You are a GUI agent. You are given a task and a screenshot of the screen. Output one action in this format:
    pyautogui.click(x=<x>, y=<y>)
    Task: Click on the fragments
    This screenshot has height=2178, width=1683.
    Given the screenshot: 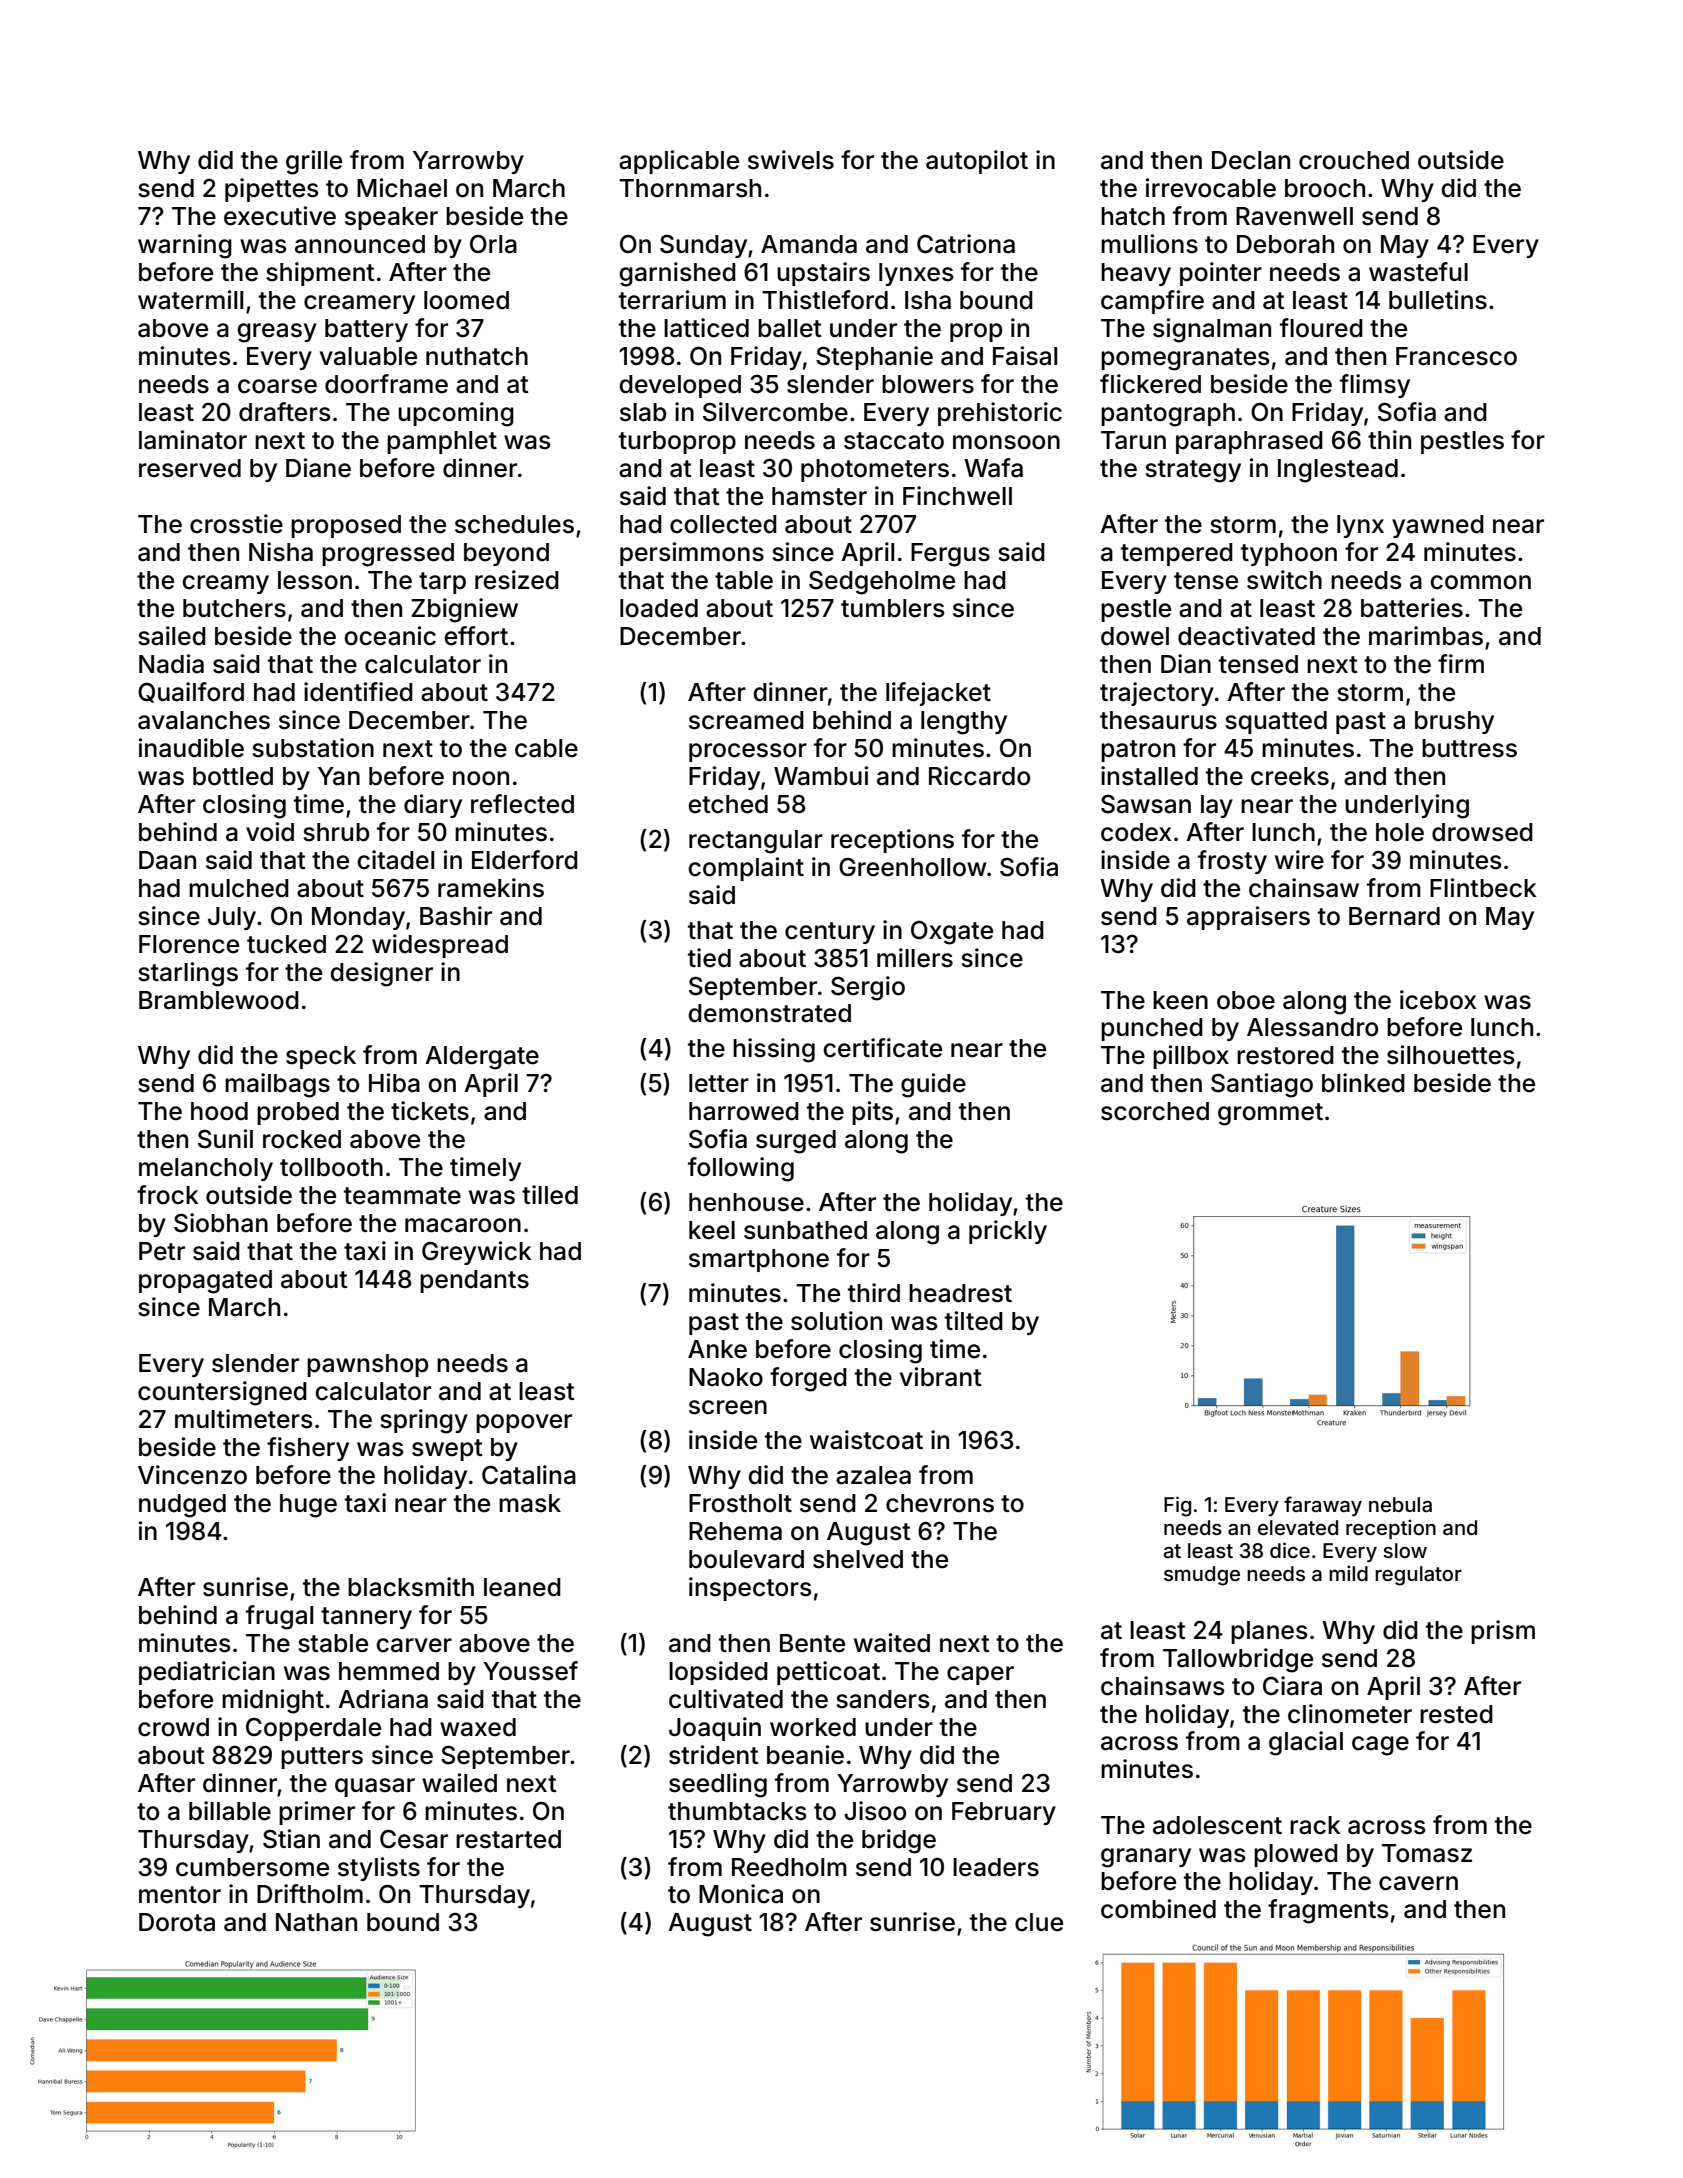 What is the action you would take?
    pyautogui.click(x=1328, y=1911)
